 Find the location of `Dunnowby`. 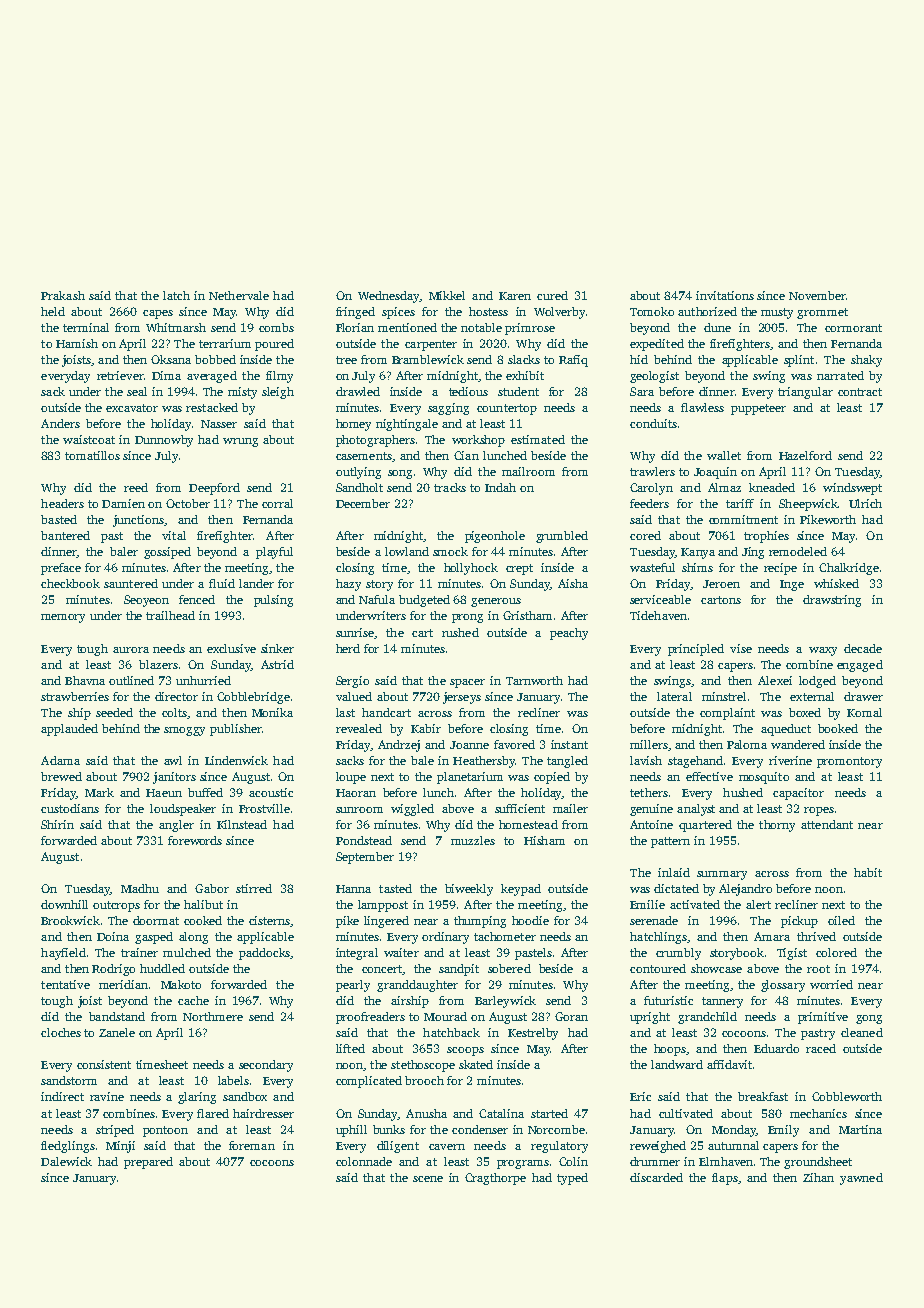

Dunnowby is located at coordinates (164, 441).
